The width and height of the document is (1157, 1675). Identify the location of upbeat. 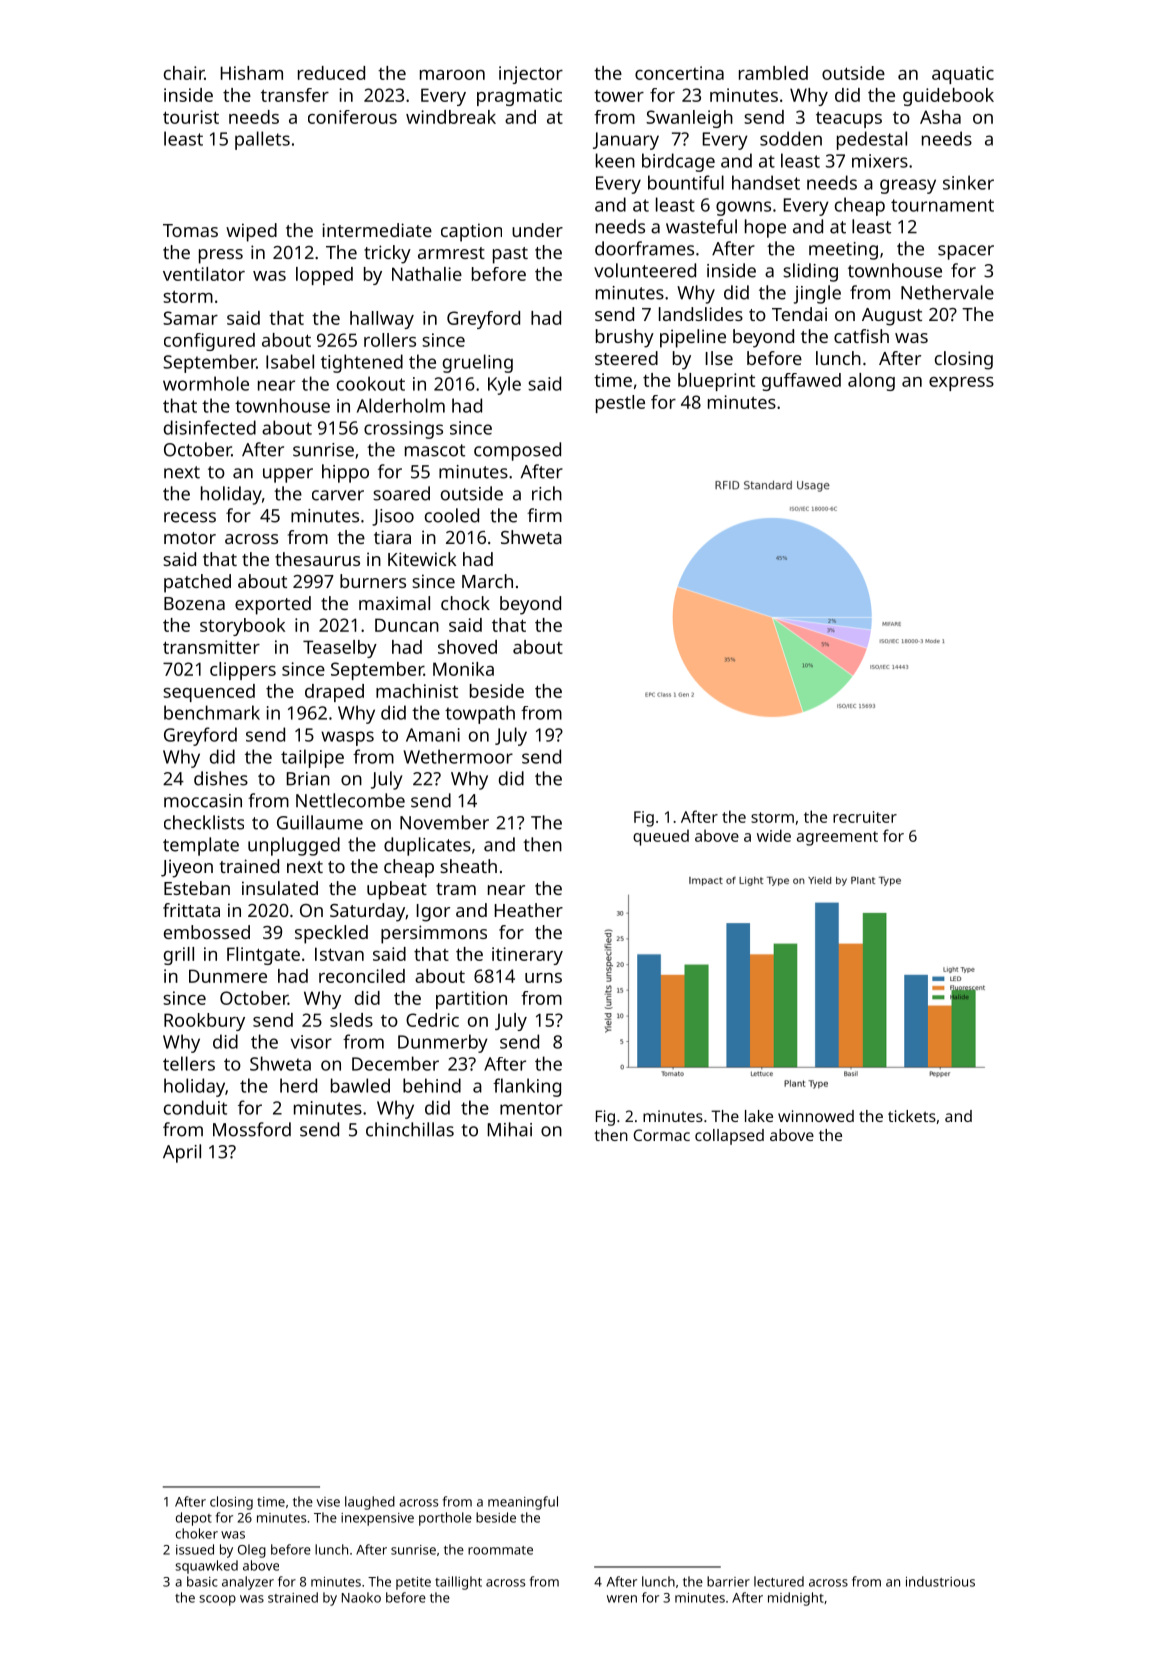
(397, 890).
